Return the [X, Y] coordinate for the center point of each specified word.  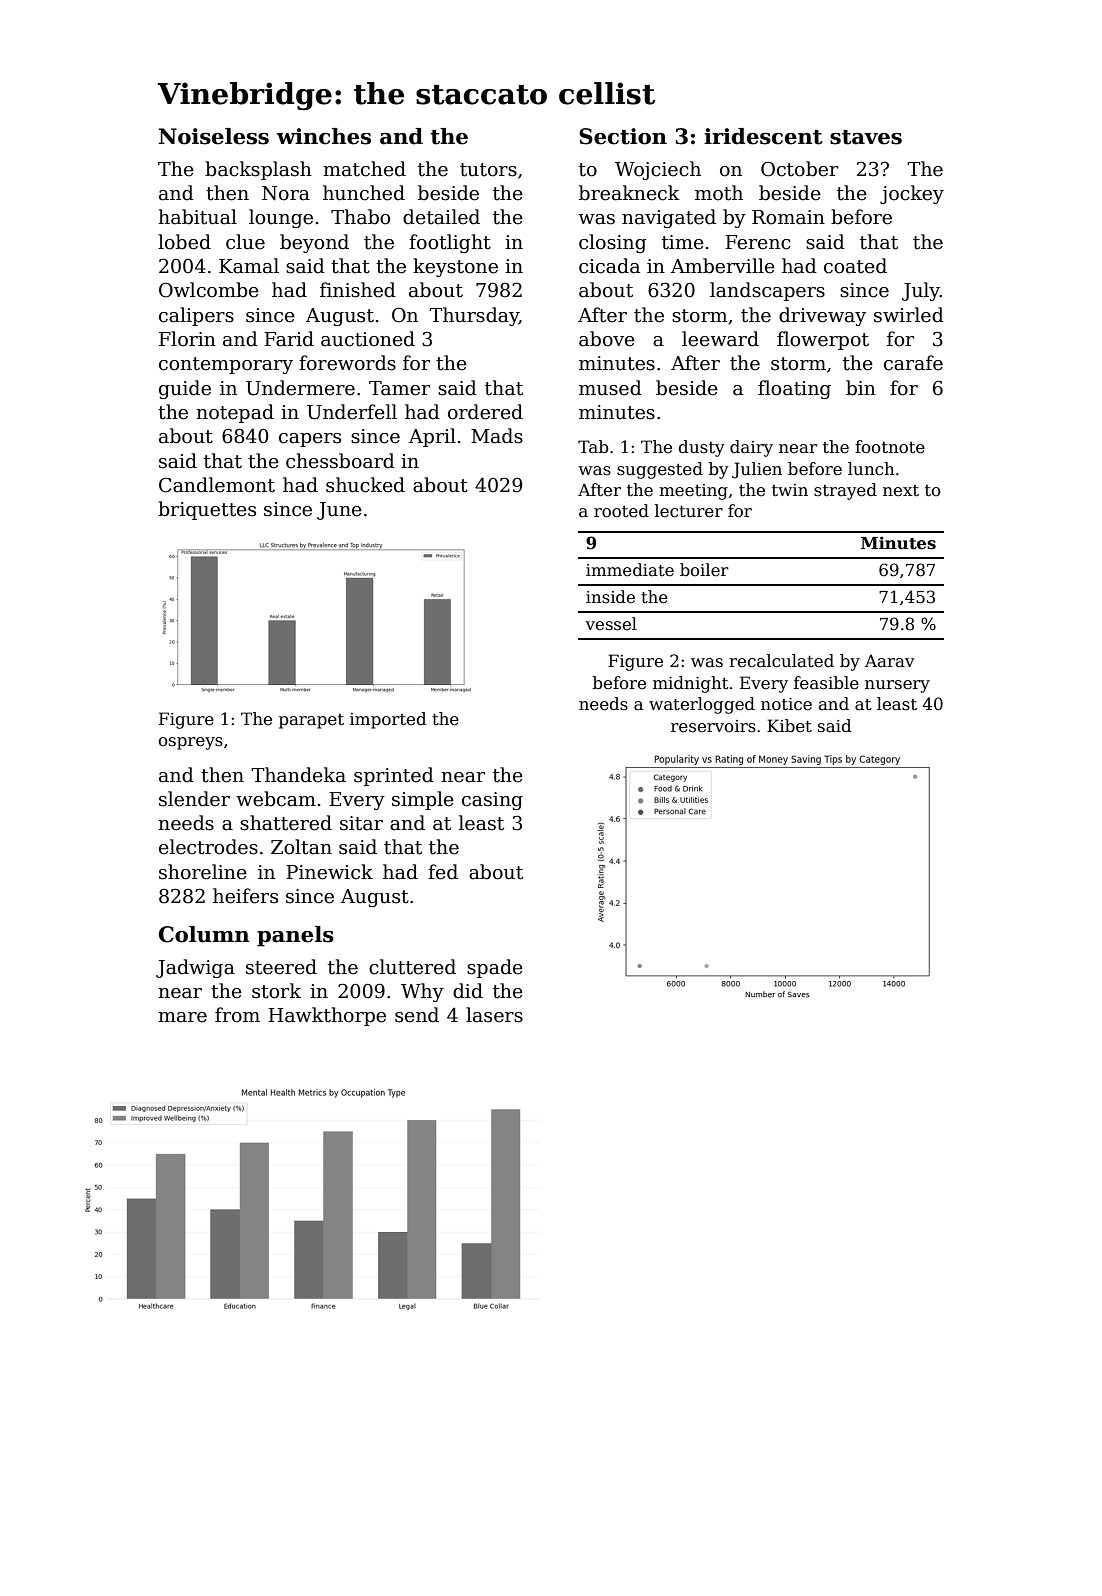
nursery [897, 686]
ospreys [191, 743]
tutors [488, 170]
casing [492, 801]
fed [443, 872]
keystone [455, 267]
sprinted [394, 776]
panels [295, 936]
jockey [912, 194]
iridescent [763, 136]
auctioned [368, 339]
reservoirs [713, 726]
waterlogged [702, 705]
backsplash [258, 170]
